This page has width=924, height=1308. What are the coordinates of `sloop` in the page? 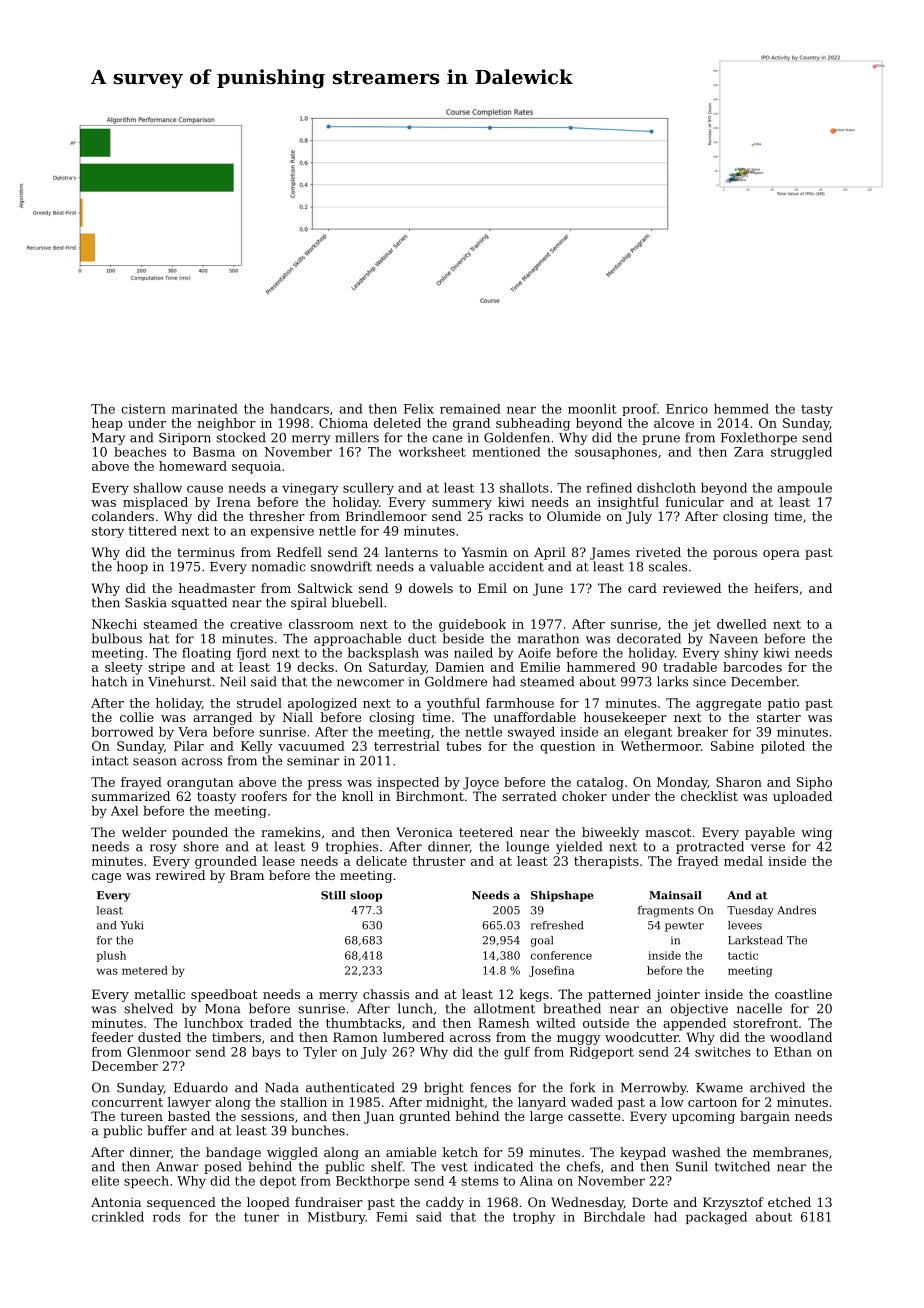 It's located at (366, 896).
